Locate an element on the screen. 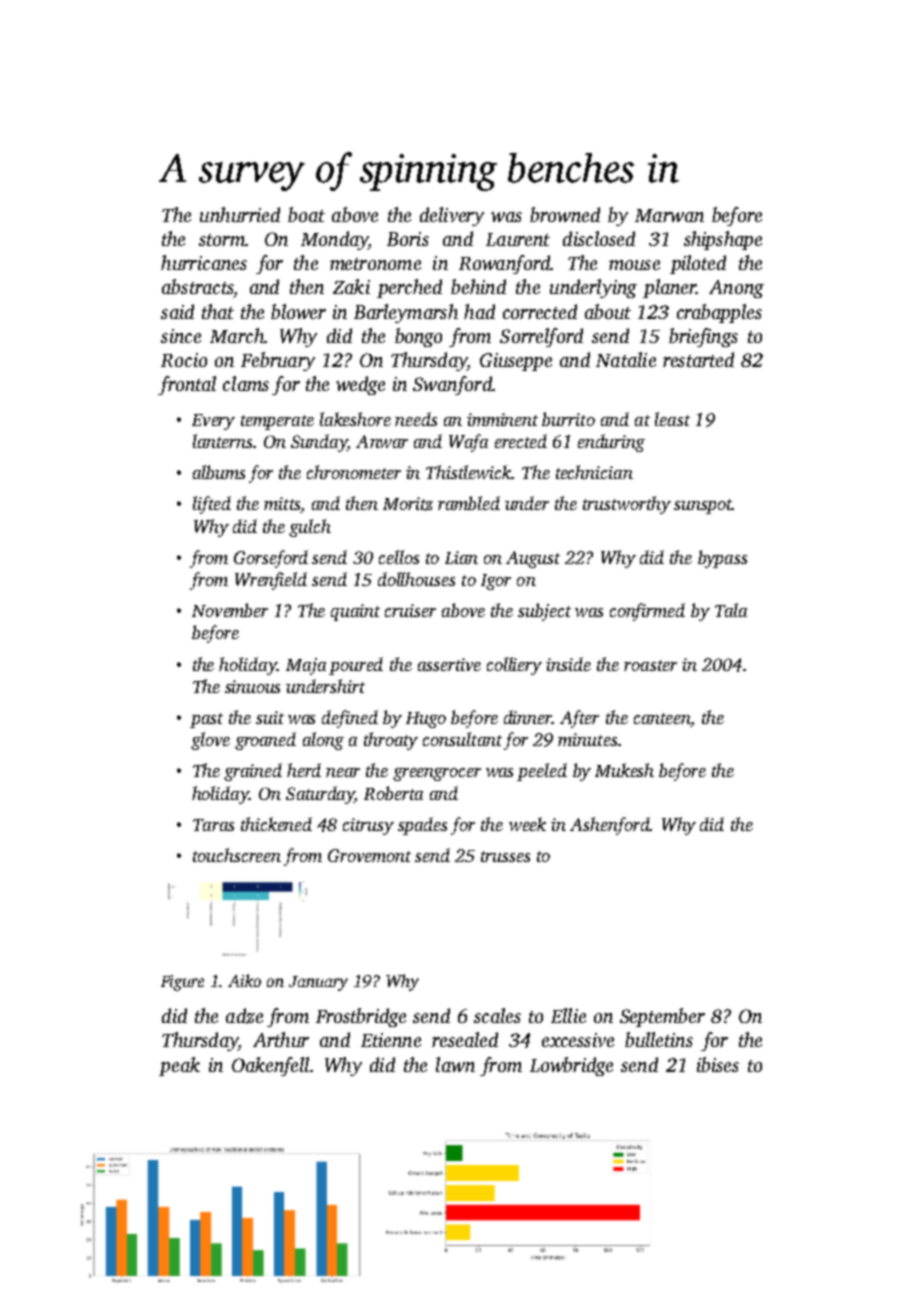  ibises is located at coordinates (718, 1064).
